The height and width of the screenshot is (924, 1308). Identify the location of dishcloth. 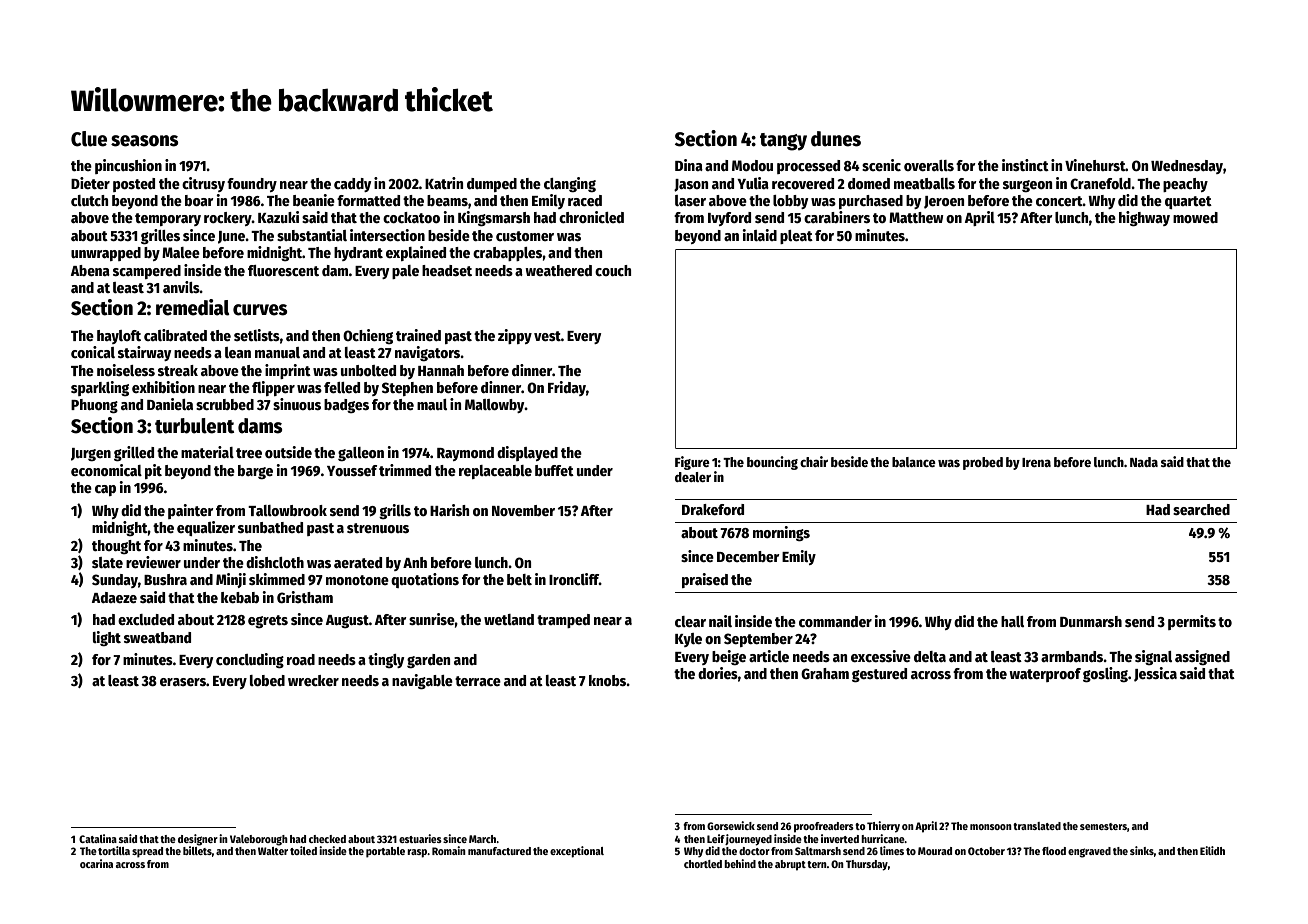
(275, 562).
